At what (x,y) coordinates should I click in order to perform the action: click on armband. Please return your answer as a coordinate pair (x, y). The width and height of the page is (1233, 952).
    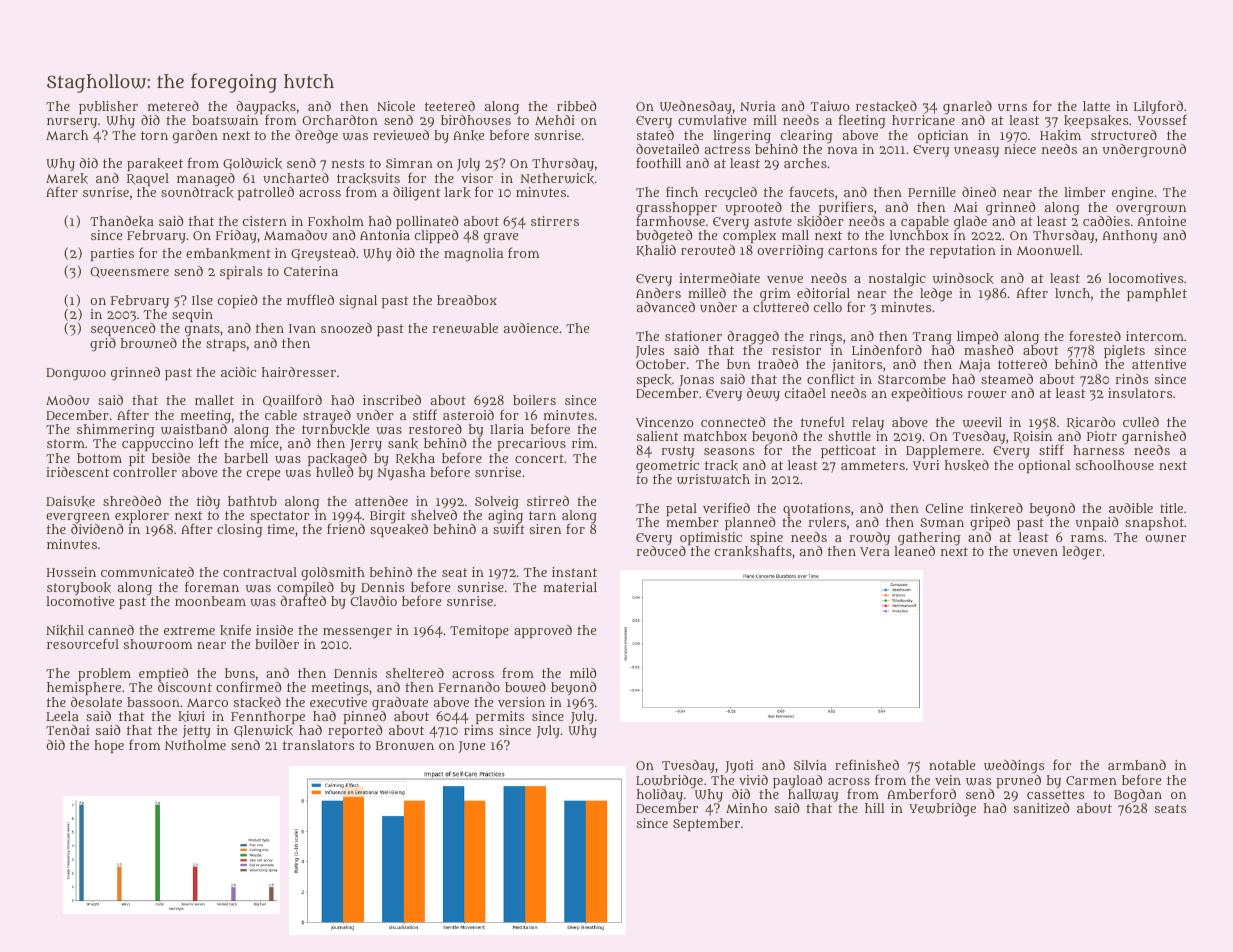
    Looking at the image, I should click on (1137, 765).
